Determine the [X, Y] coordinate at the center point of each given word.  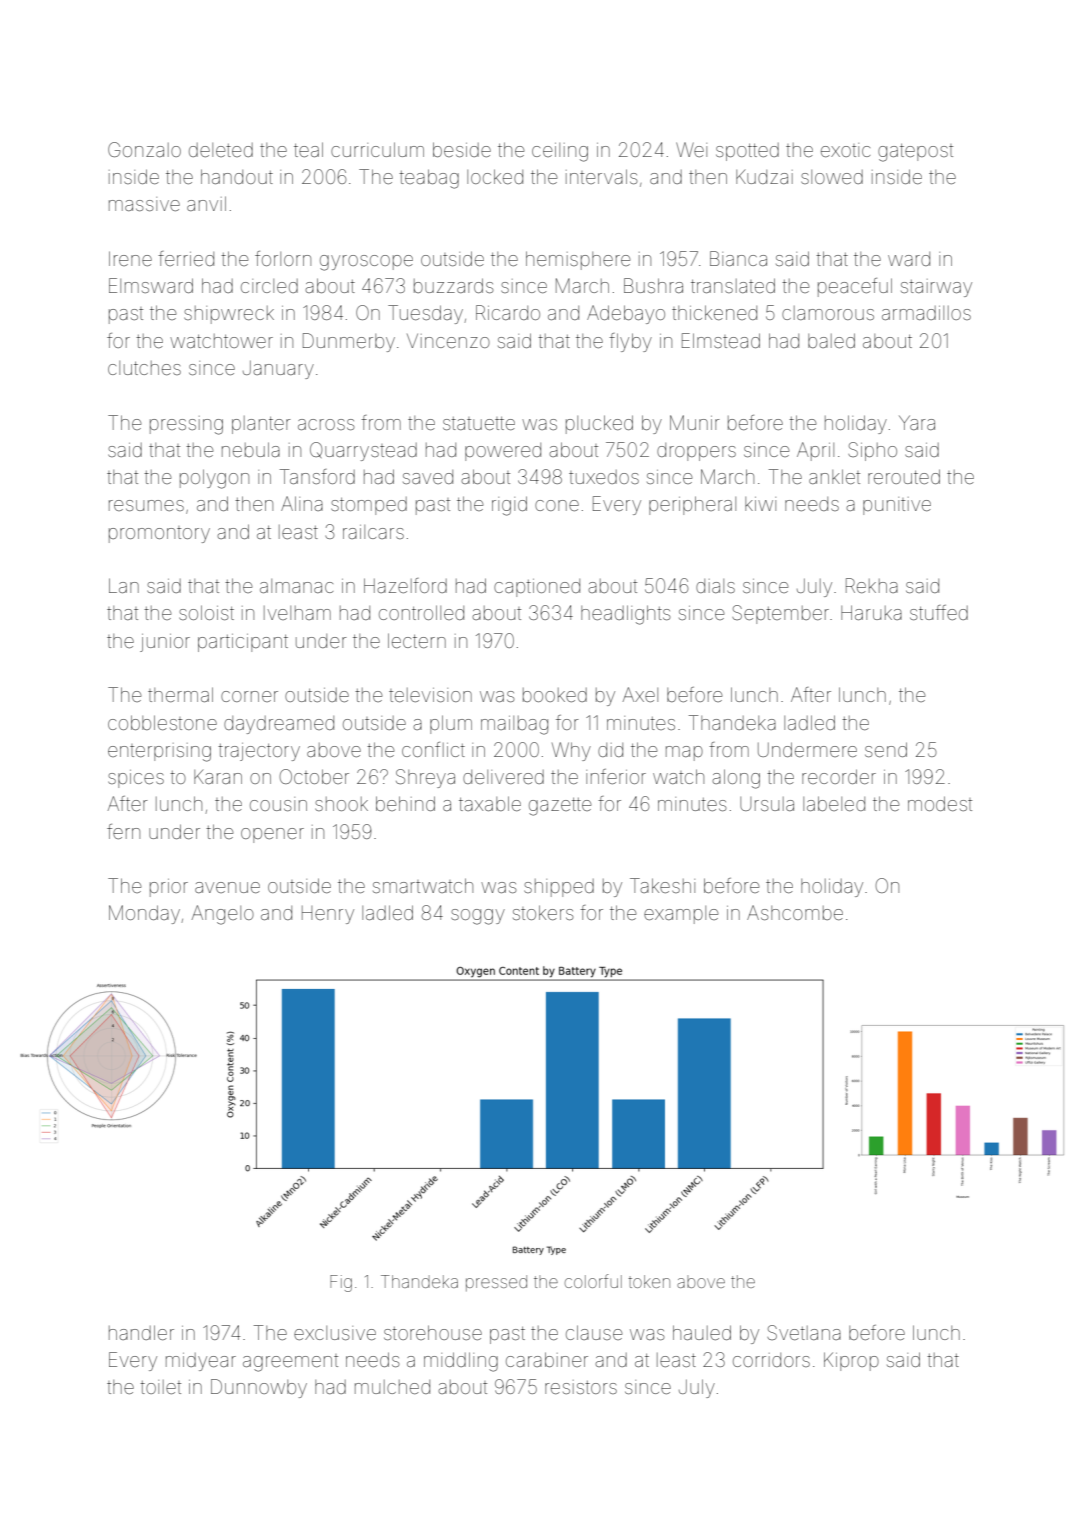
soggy [478, 917]
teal [308, 149]
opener [272, 835]
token [649, 1281]
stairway [936, 288]
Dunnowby [259, 1388]
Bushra [653, 285]
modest [940, 803]
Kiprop [851, 1361]
